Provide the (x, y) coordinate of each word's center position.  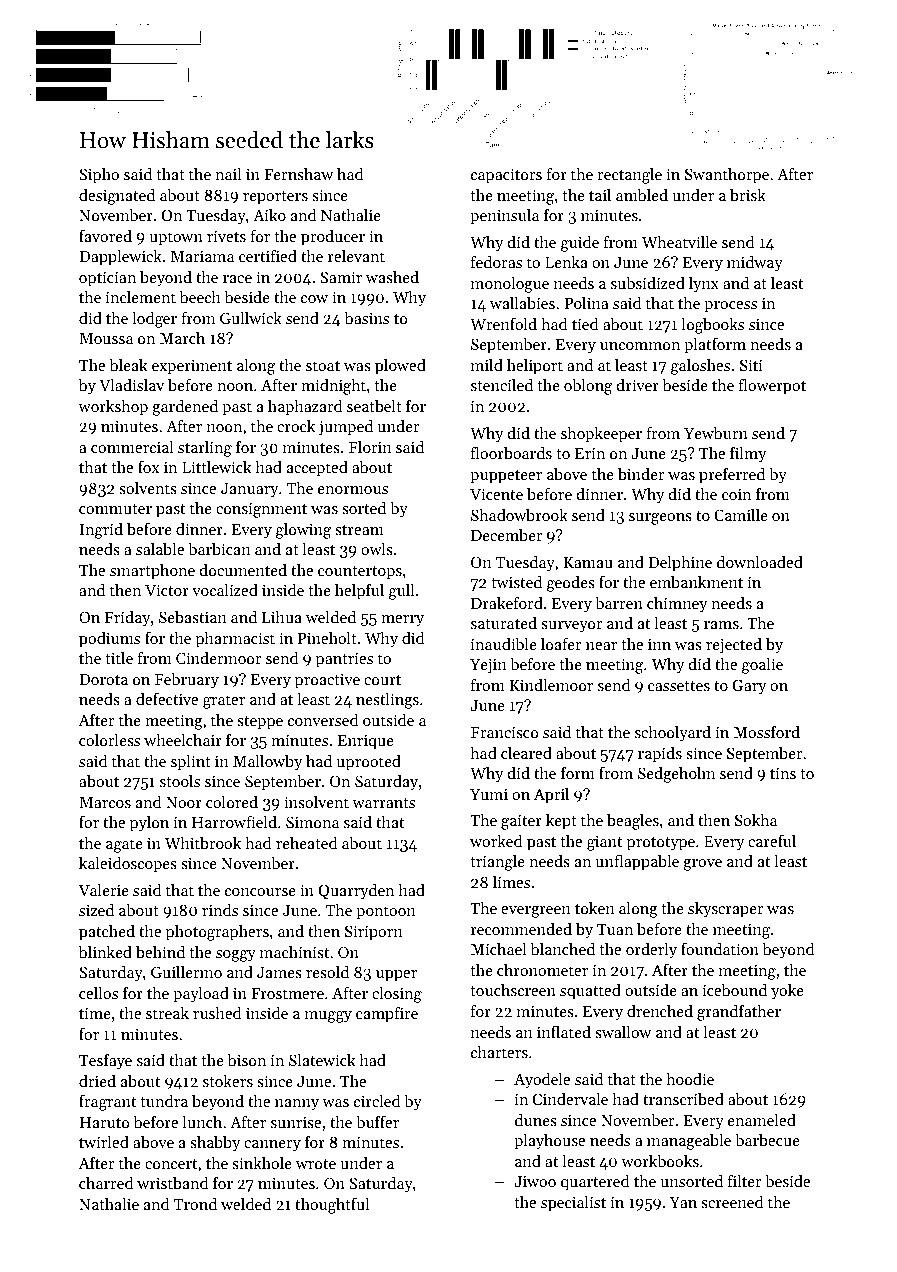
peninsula (504, 217)
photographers (217, 933)
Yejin (488, 666)
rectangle (629, 176)
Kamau (588, 562)
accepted (317, 469)
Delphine (680, 564)
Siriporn (374, 933)
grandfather (739, 1012)
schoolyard (673, 734)
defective (167, 698)
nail (228, 174)
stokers (228, 1081)
